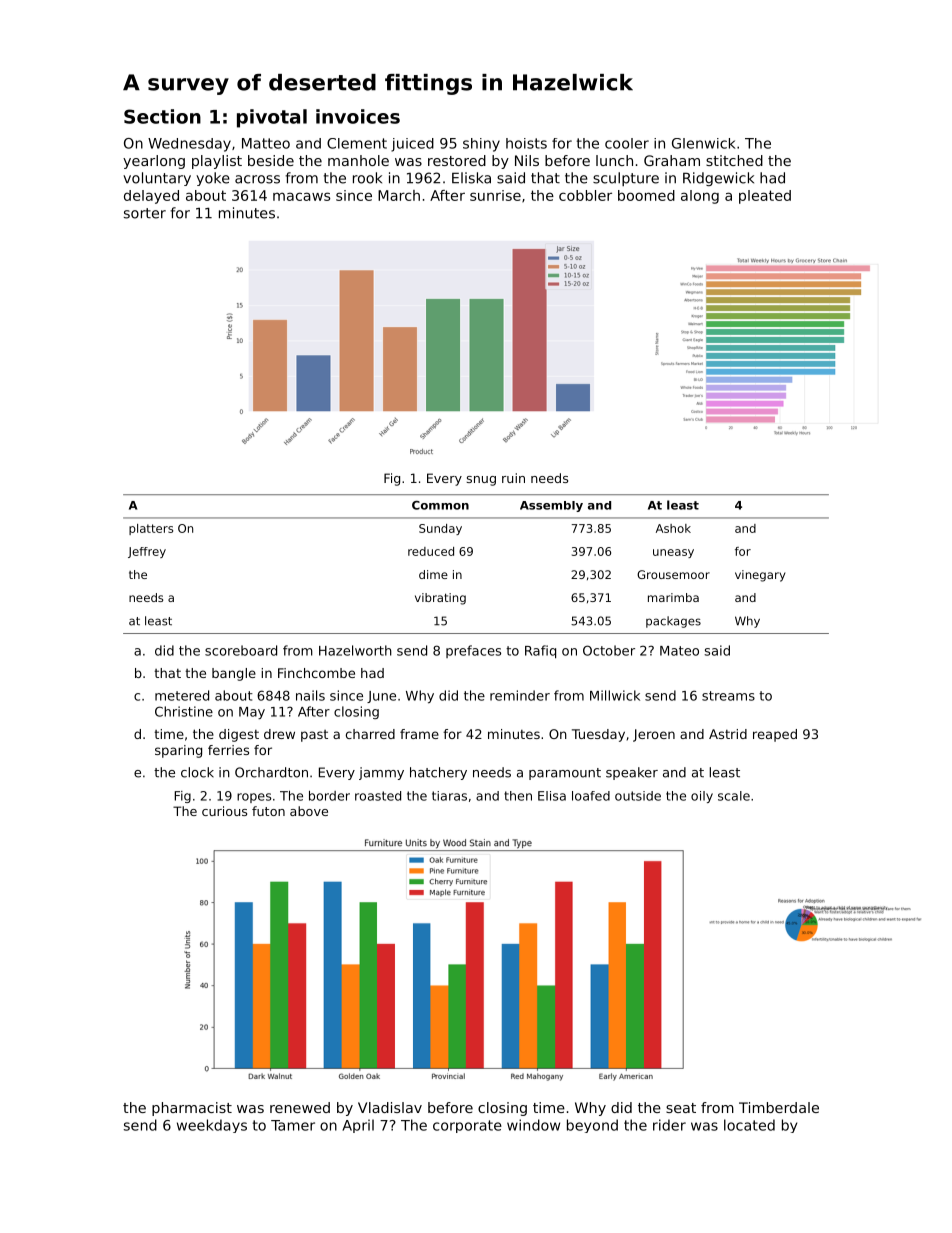 The image size is (952, 1233). Describe the element at coordinates (449, 796) in the screenshot. I see `tiaras` at that location.
